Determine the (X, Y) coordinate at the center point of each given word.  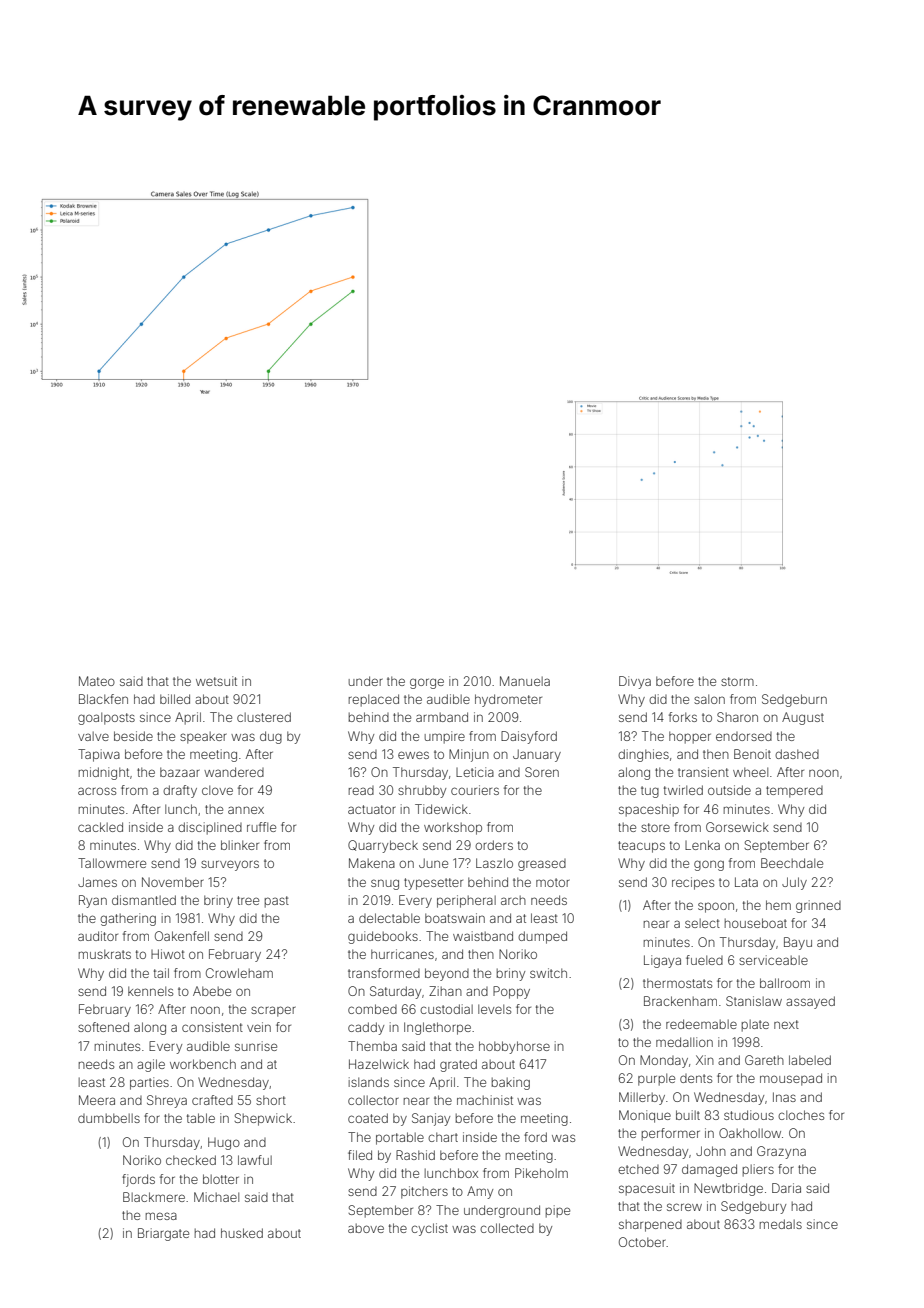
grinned (818, 906)
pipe (558, 1211)
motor (553, 882)
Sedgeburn (794, 700)
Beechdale (792, 863)
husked (242, 1233)
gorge (427, 683)
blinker (240, 845)
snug (385, 884)
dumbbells (109, 1118)
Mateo (97, 681)
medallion (684, 1042)
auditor (98, 936)
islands (369, 1082)
